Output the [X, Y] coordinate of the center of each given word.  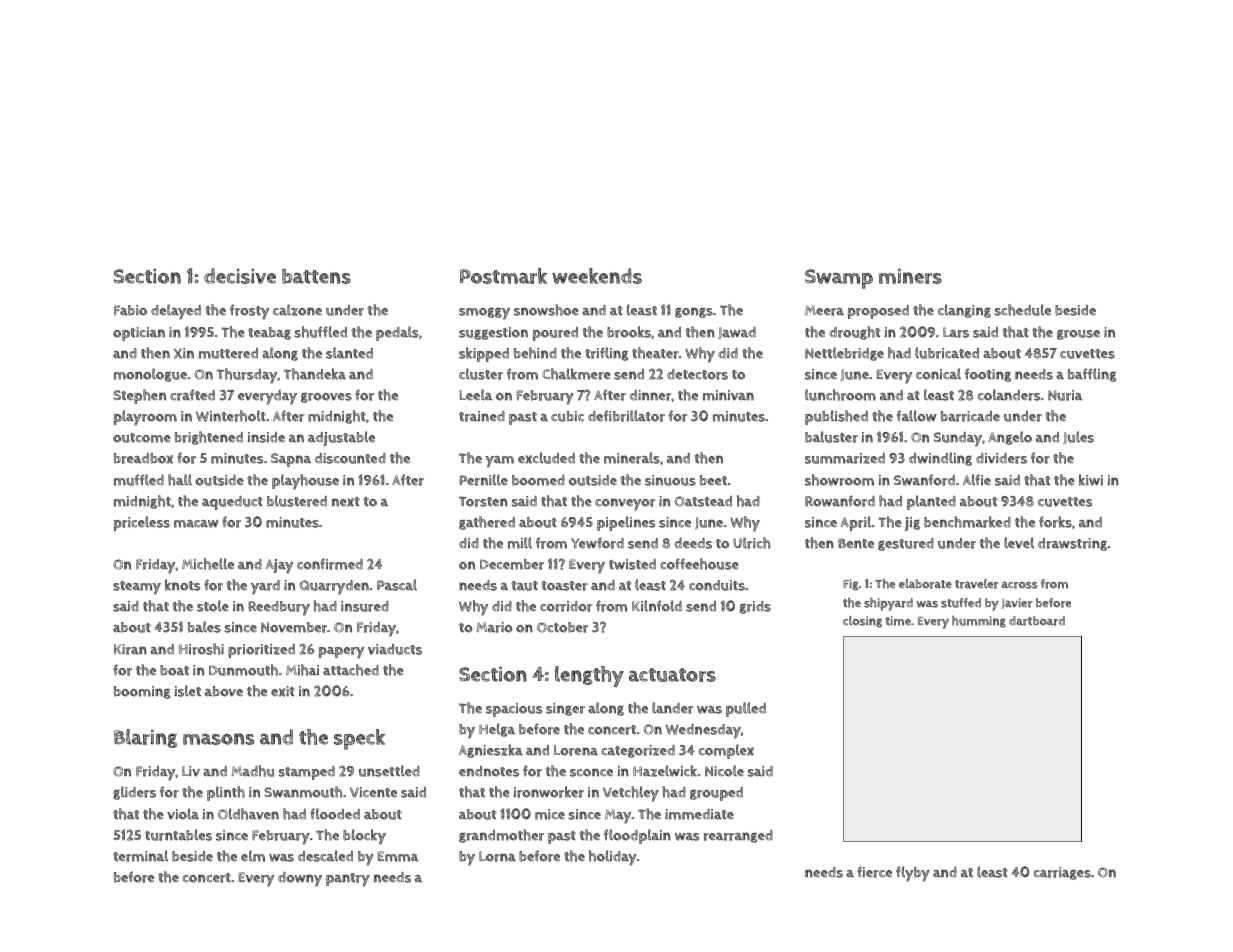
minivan [728, 395]
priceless [142, 523]
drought [855, 333]
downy [300, 879]
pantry [348, 880]
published [836, 417]
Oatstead [703, 501]
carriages [1062, 873]
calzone [297, 310]
